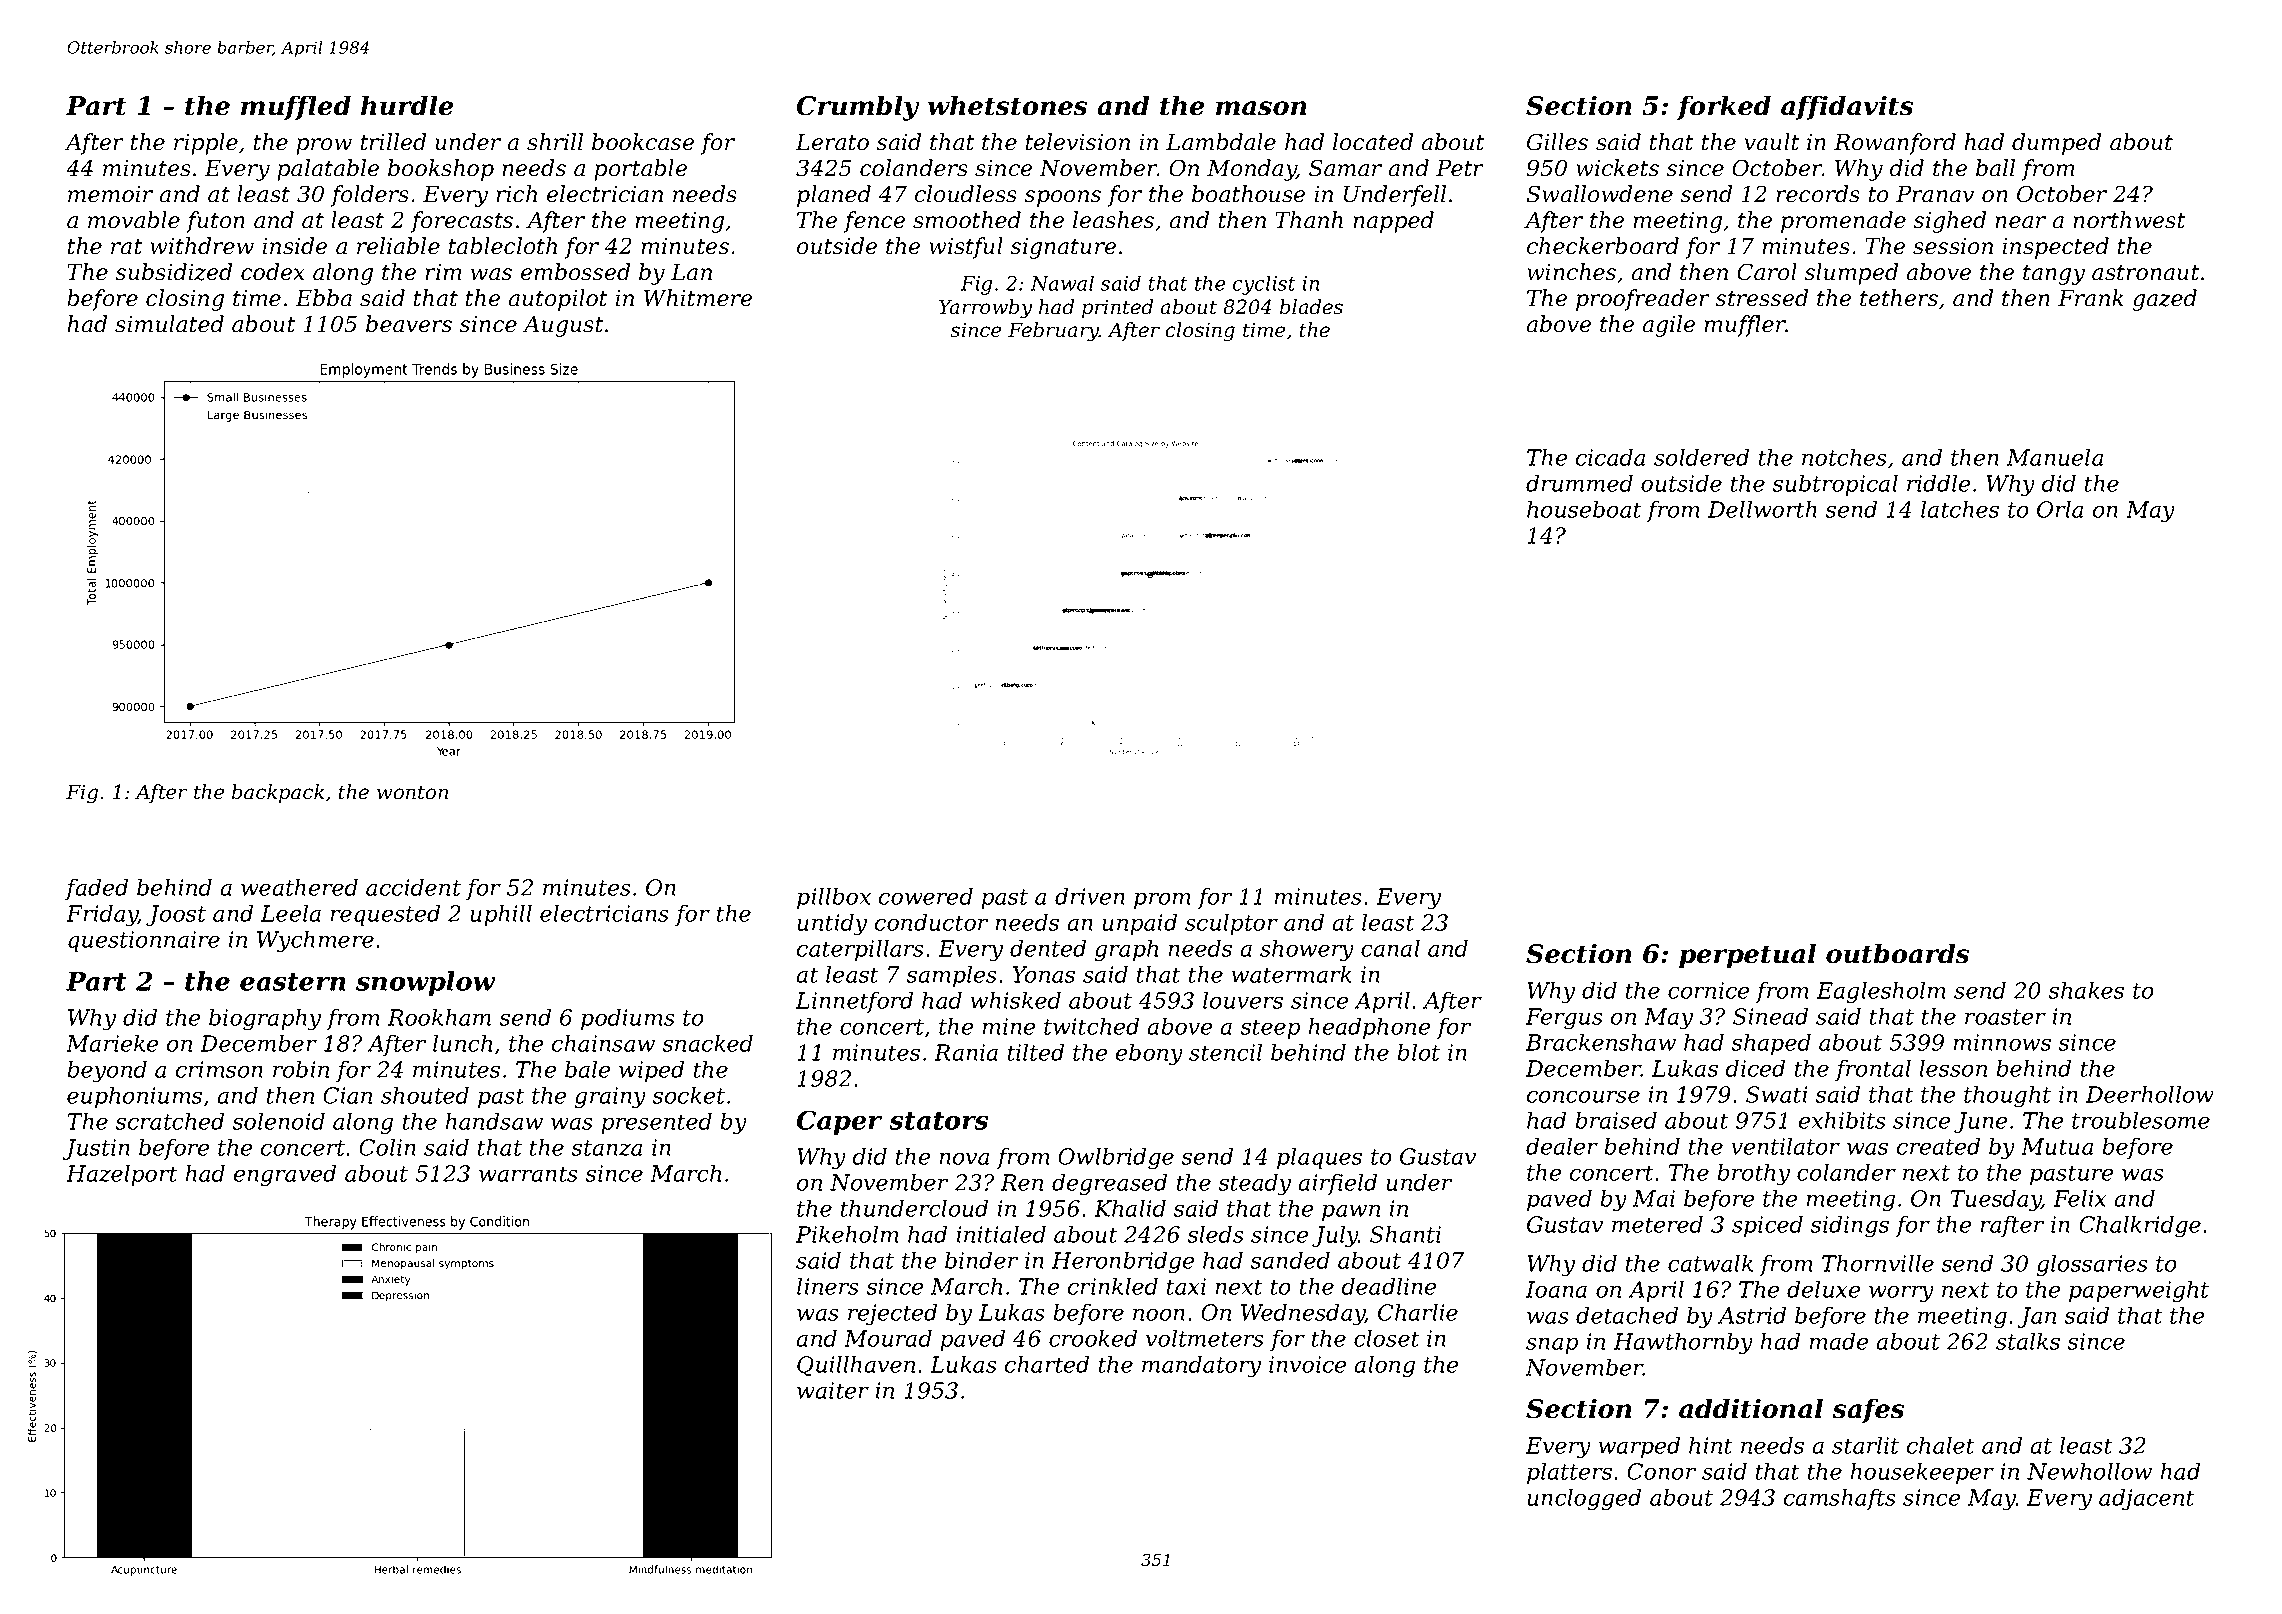  I want to click on sculptor, so click(1231, 924).
